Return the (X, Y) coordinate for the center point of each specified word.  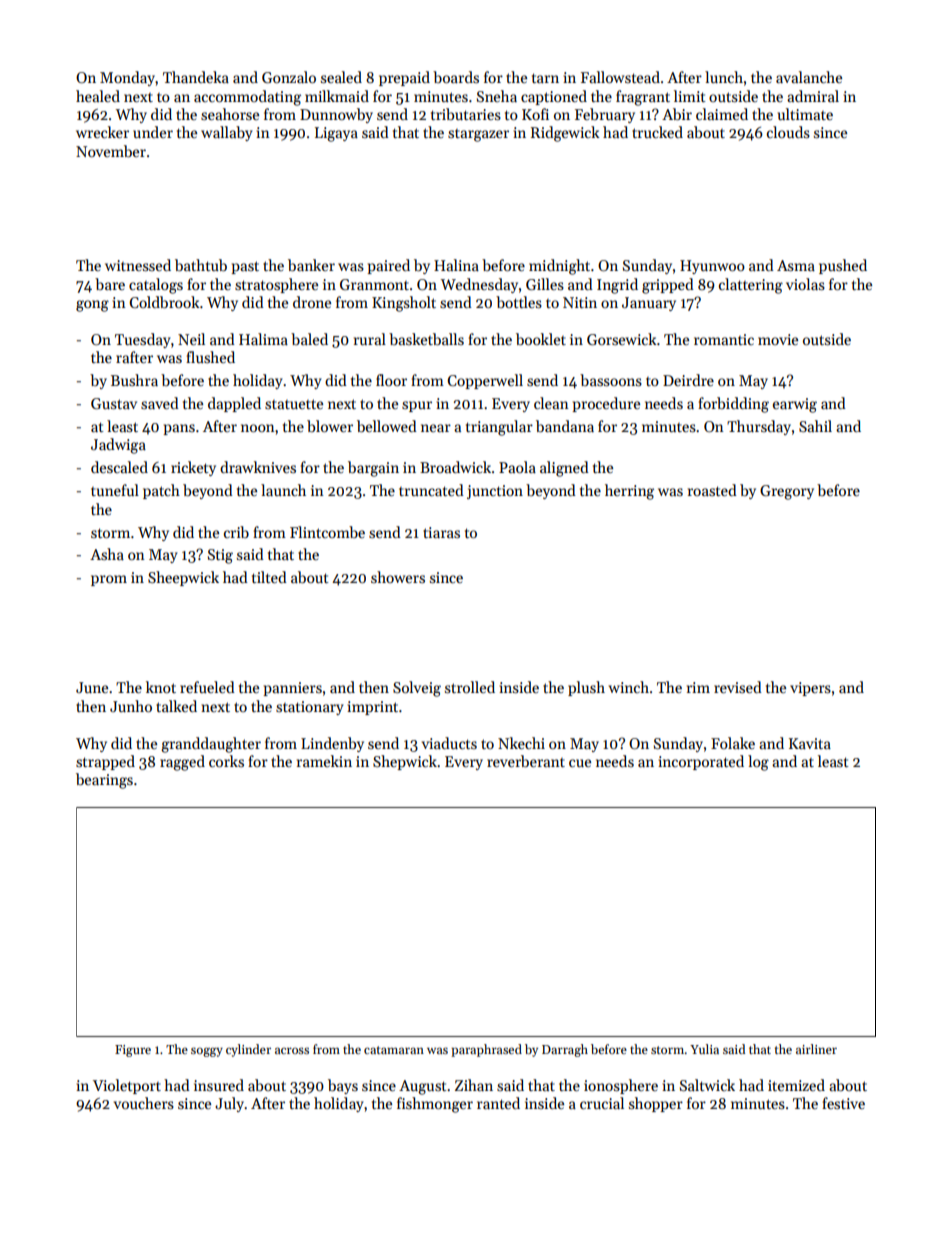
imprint (372, 708)
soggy (207, 1052)
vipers (810, 689)
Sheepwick (183, 578)
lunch (724, 77)
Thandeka (196, 77)
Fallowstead (620, 77)
